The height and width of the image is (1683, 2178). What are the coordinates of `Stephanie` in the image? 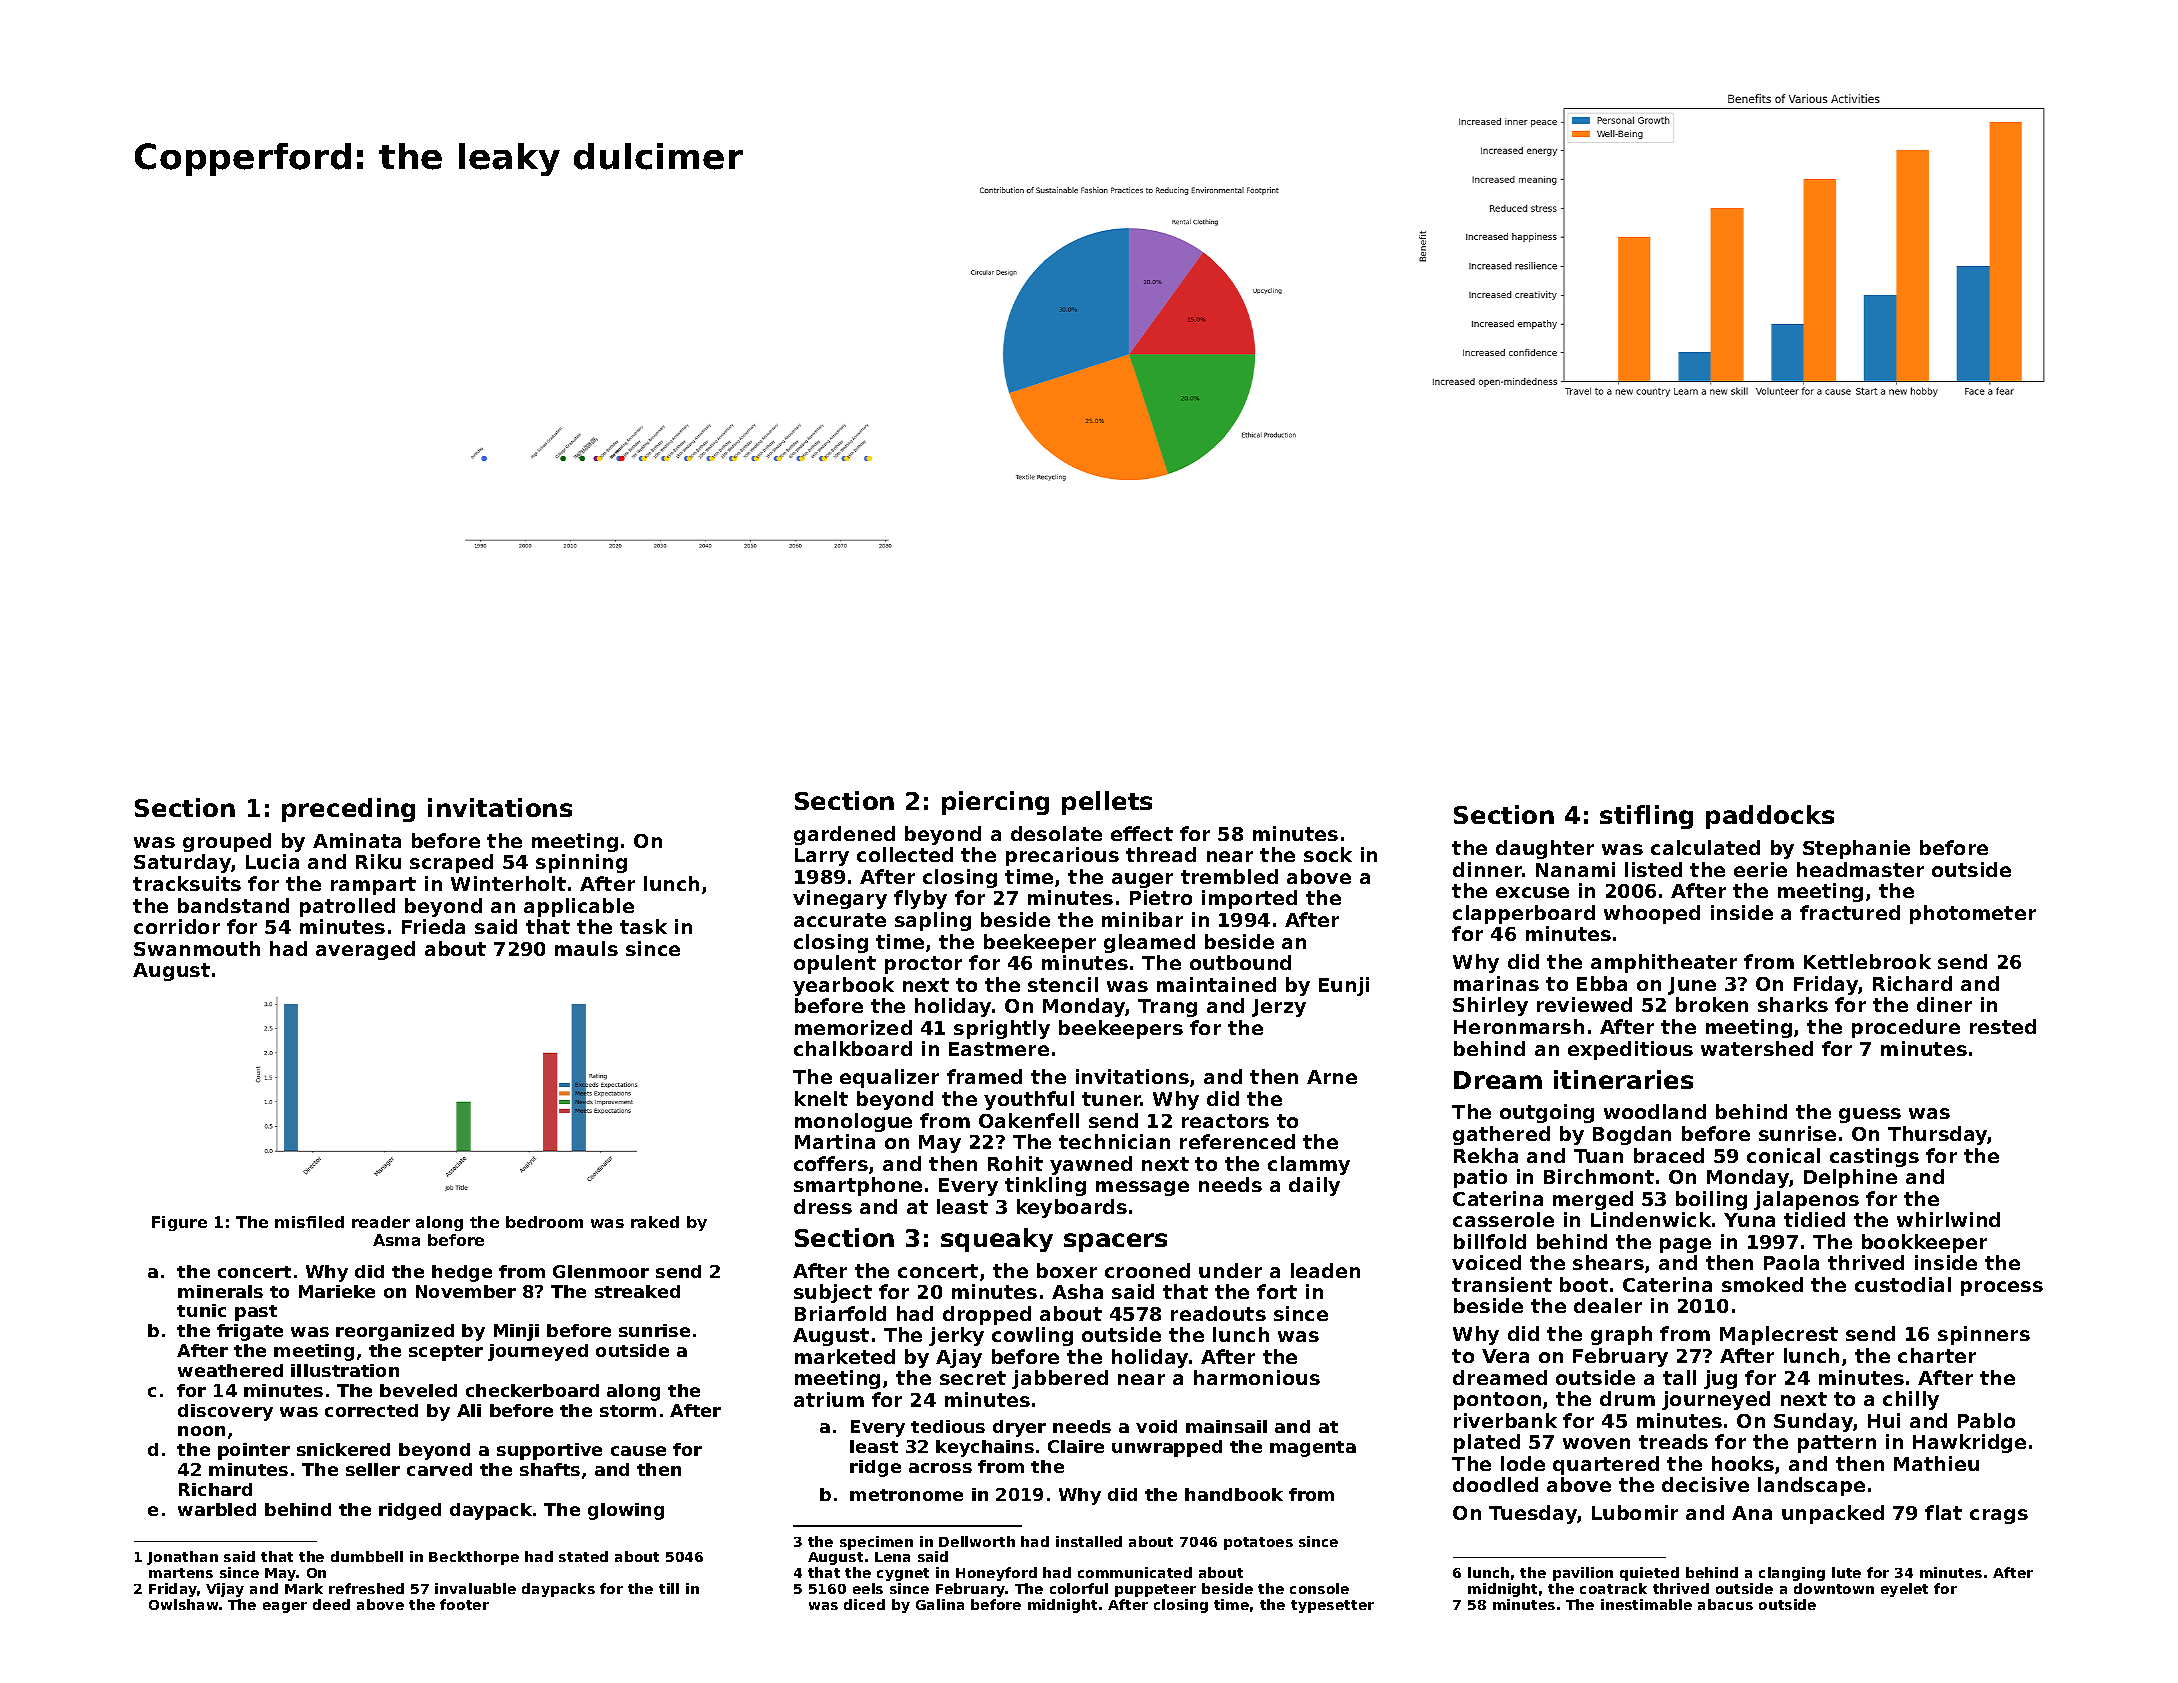 It's located at (1856, 849).
